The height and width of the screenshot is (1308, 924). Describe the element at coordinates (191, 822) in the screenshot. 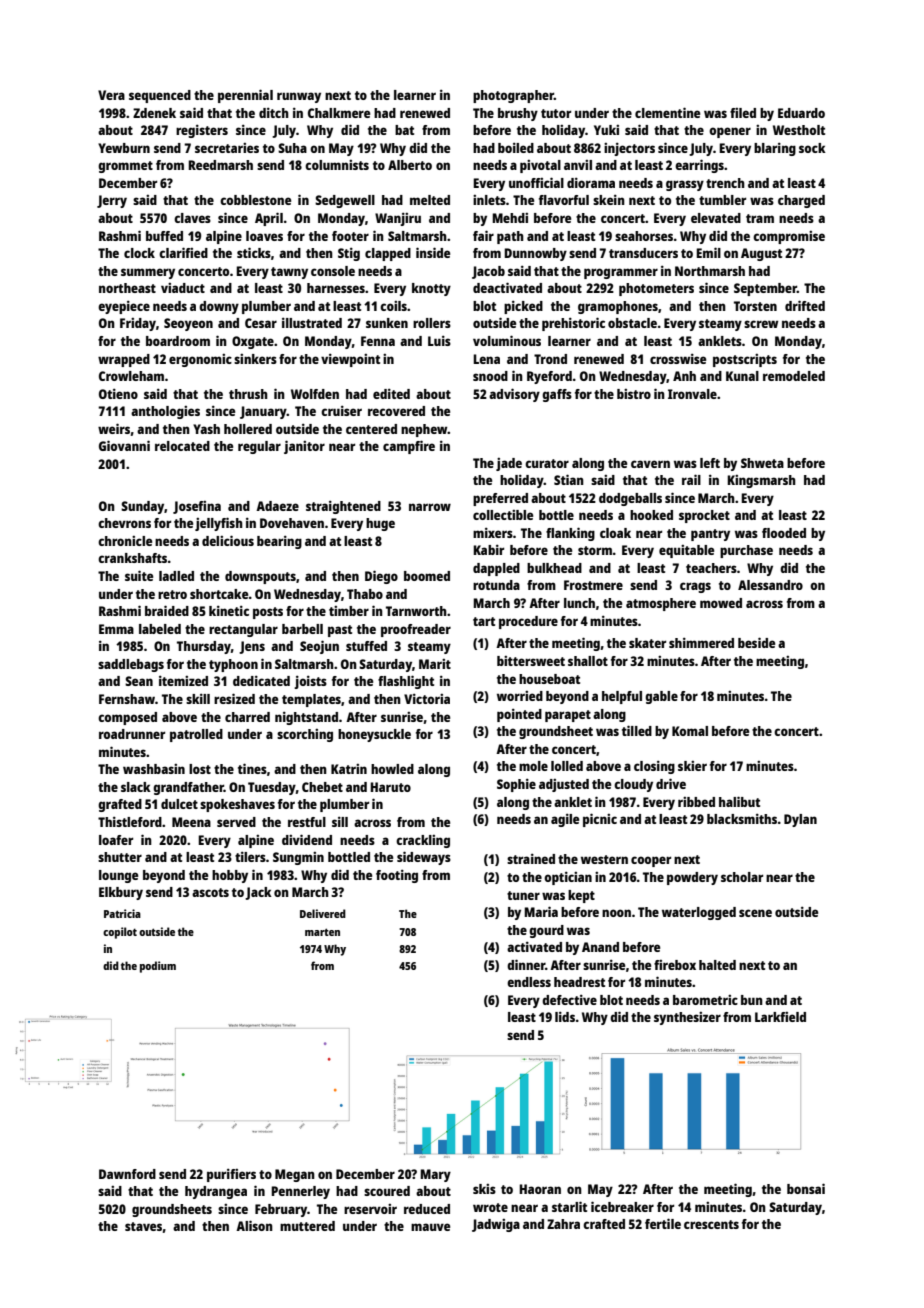

I see `Meena` at that location.
